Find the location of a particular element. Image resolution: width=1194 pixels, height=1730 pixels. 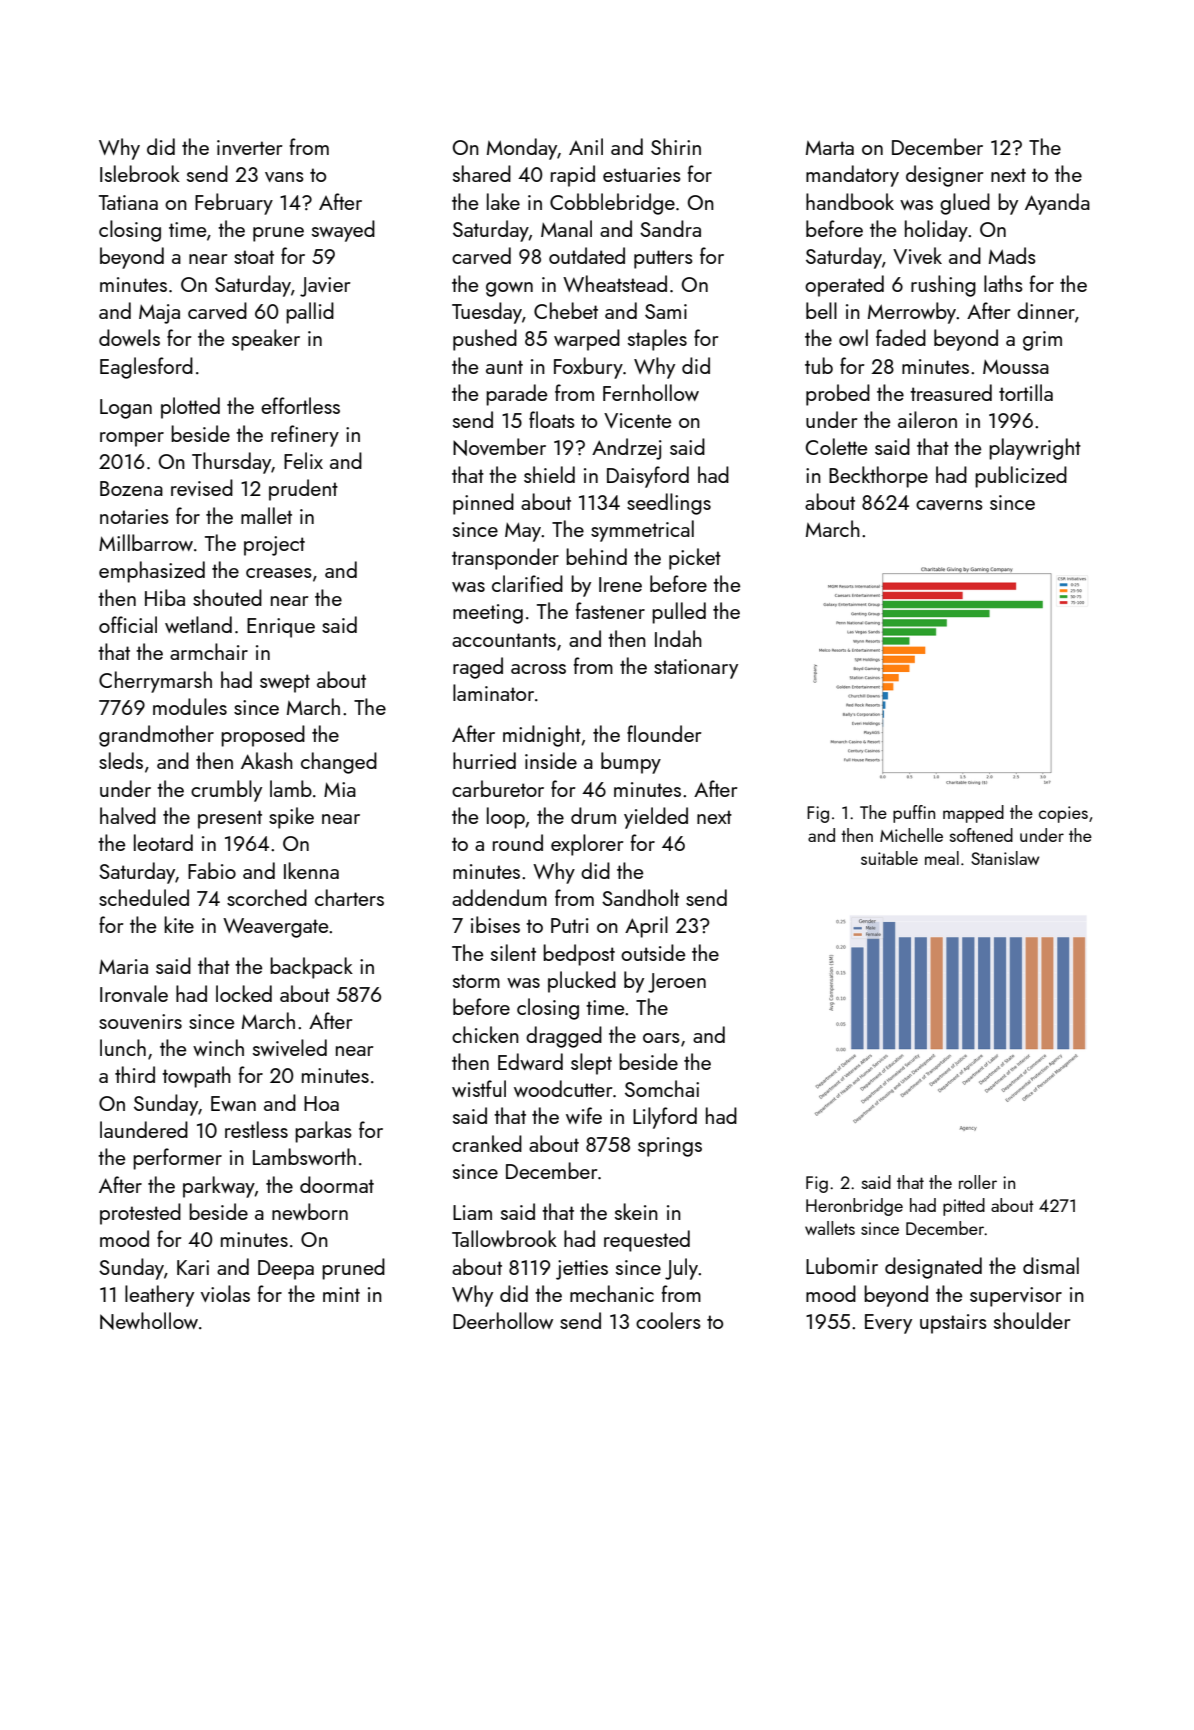

Newhollow is located at coordinates (149, 1321).
